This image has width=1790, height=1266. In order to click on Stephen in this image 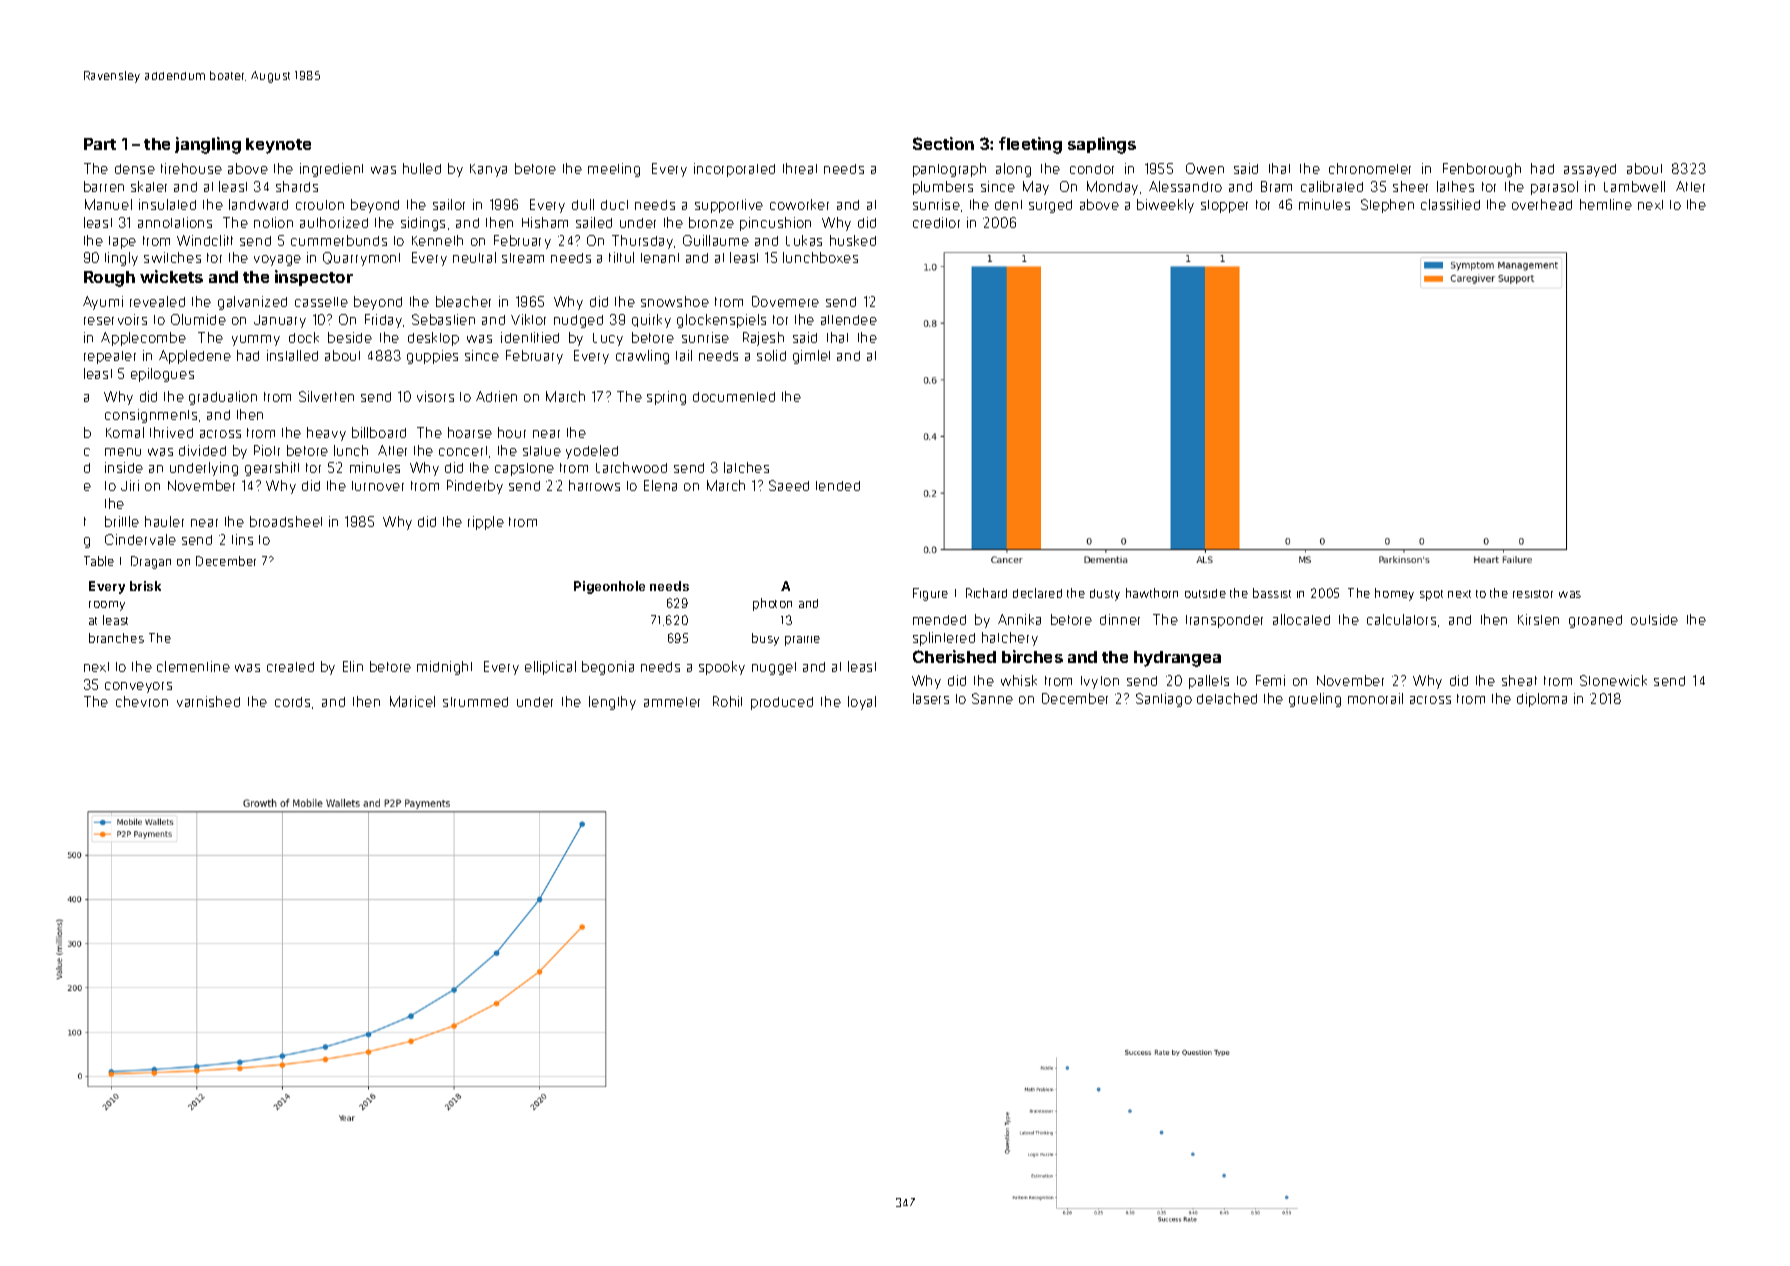, I will do `click(1387, 206)`.
